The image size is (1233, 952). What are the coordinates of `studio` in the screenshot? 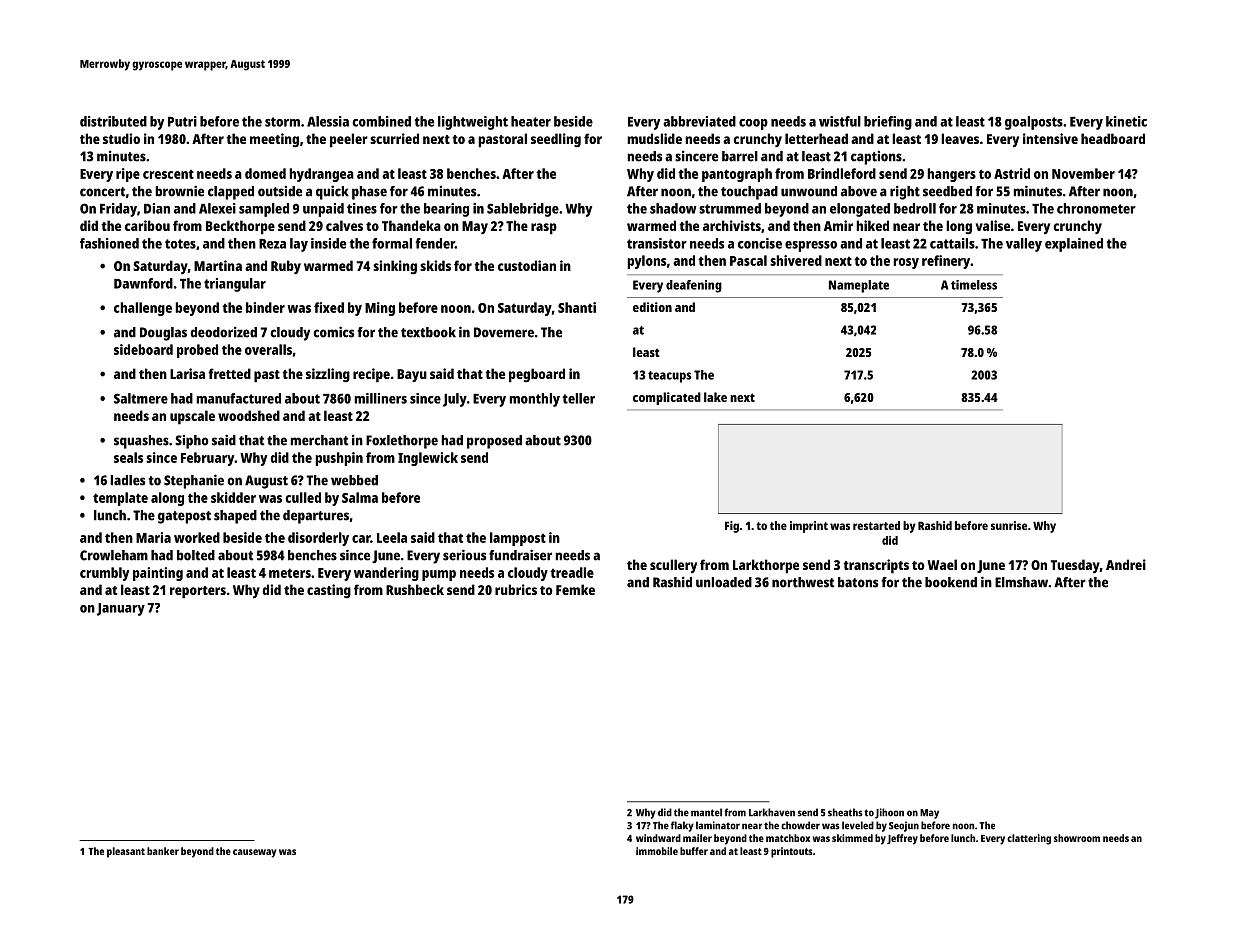 It's located at (121, 138).
